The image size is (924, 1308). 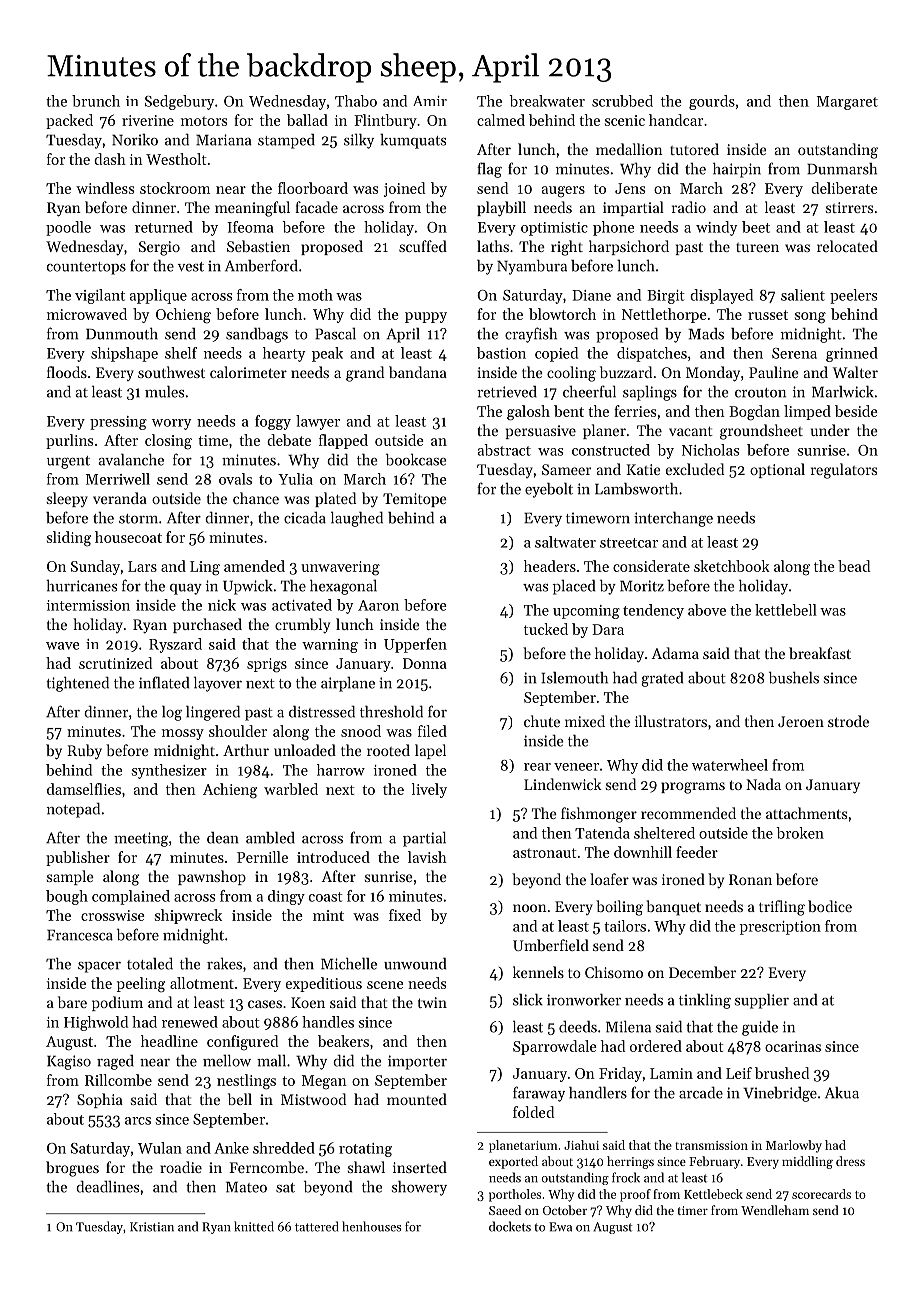 What do you see at coordinates (574, 587) in the screenshot?
I see `placed` at bounding box center [574, 587].
